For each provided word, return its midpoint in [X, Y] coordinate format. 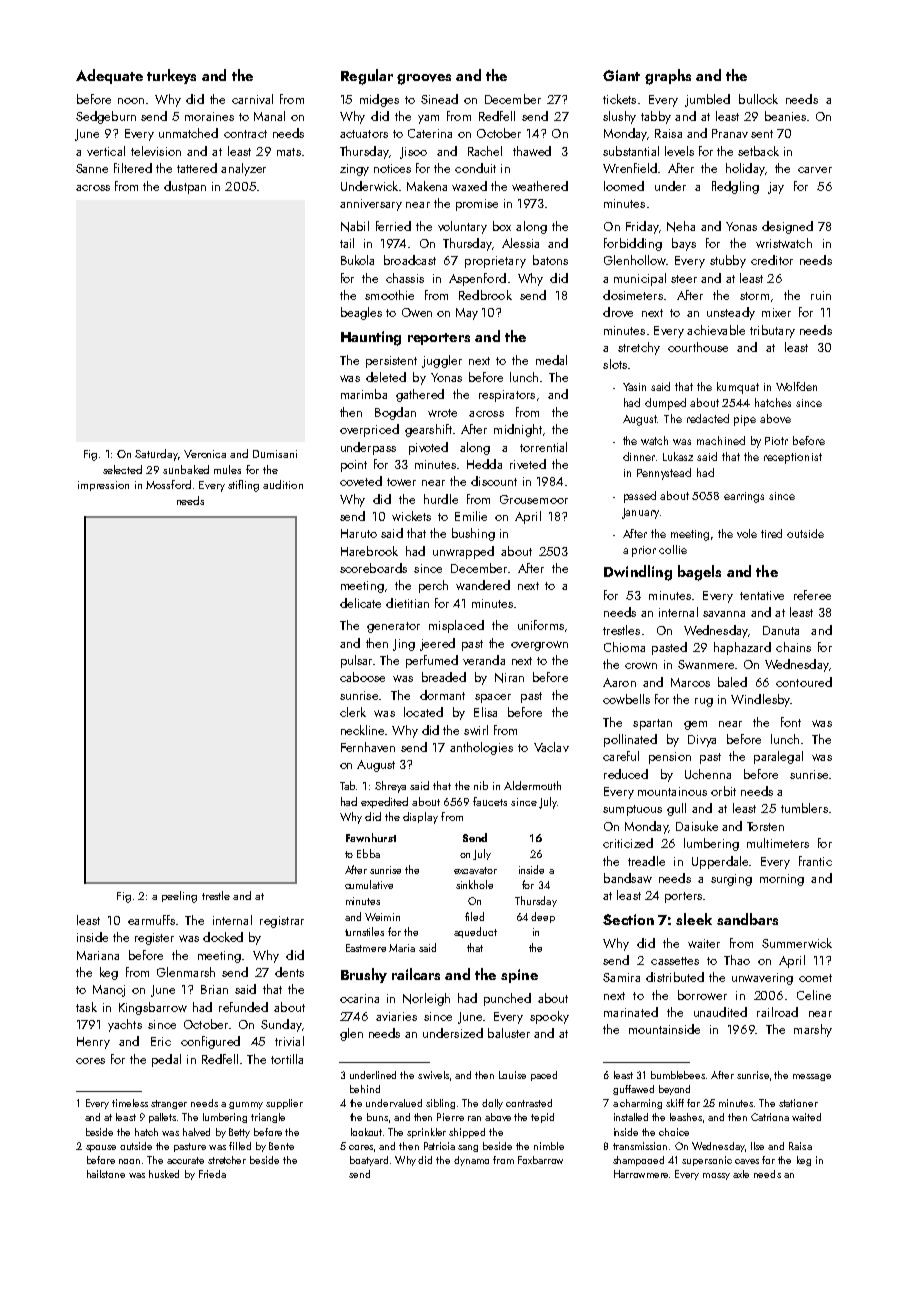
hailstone [106, 1174]
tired [771, 533]
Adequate [109, 76]
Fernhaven [368, 747]
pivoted [428, 448]
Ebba [368, 853]
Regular [367, 77]
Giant [621, 75]
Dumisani [275, 454]
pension [670, 758]
